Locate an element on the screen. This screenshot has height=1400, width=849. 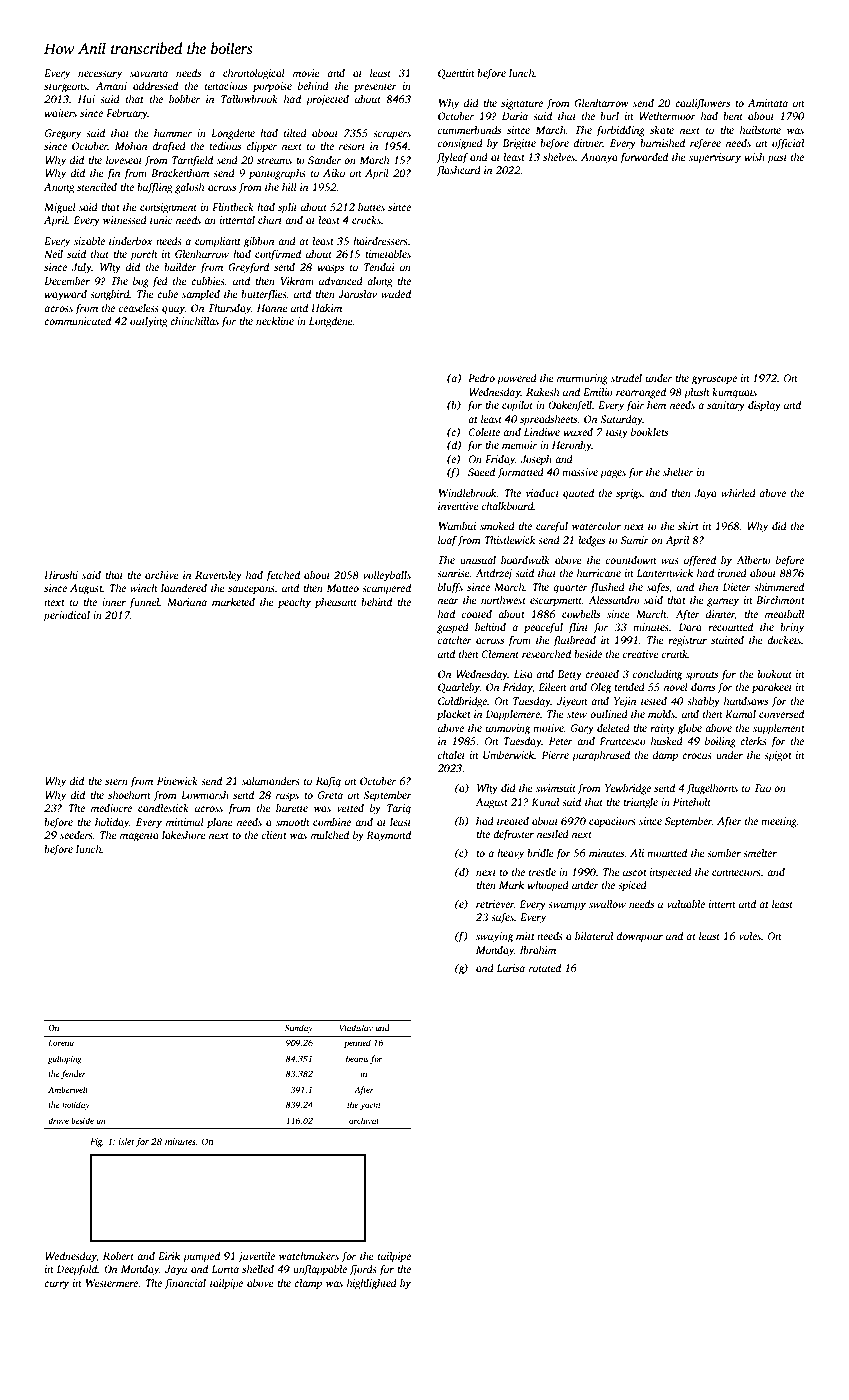
tenacious is located at coordinates (226, 86).
